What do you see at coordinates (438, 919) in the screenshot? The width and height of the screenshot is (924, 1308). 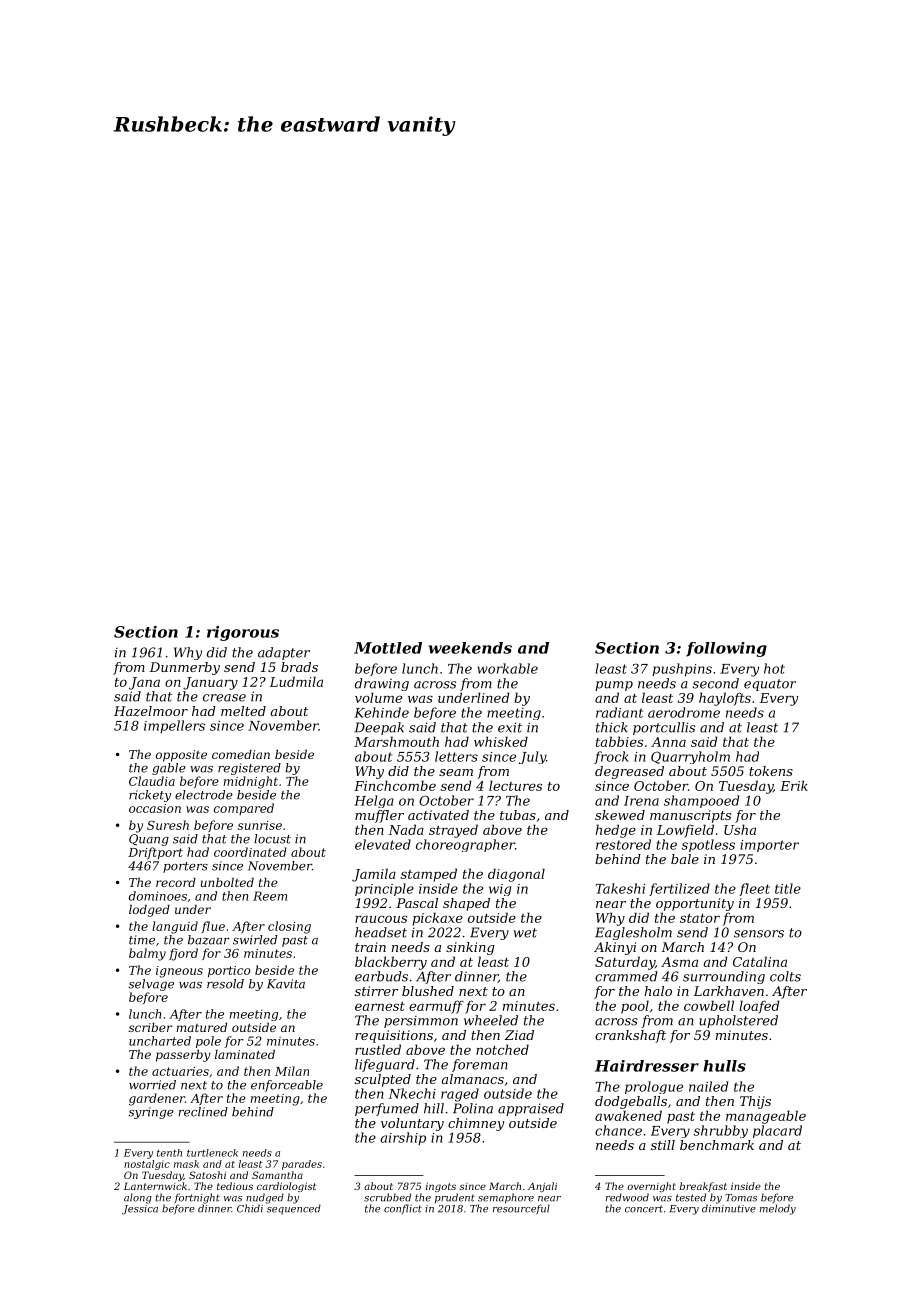 I see `pickaxe` at bounding box center [438, 919].
